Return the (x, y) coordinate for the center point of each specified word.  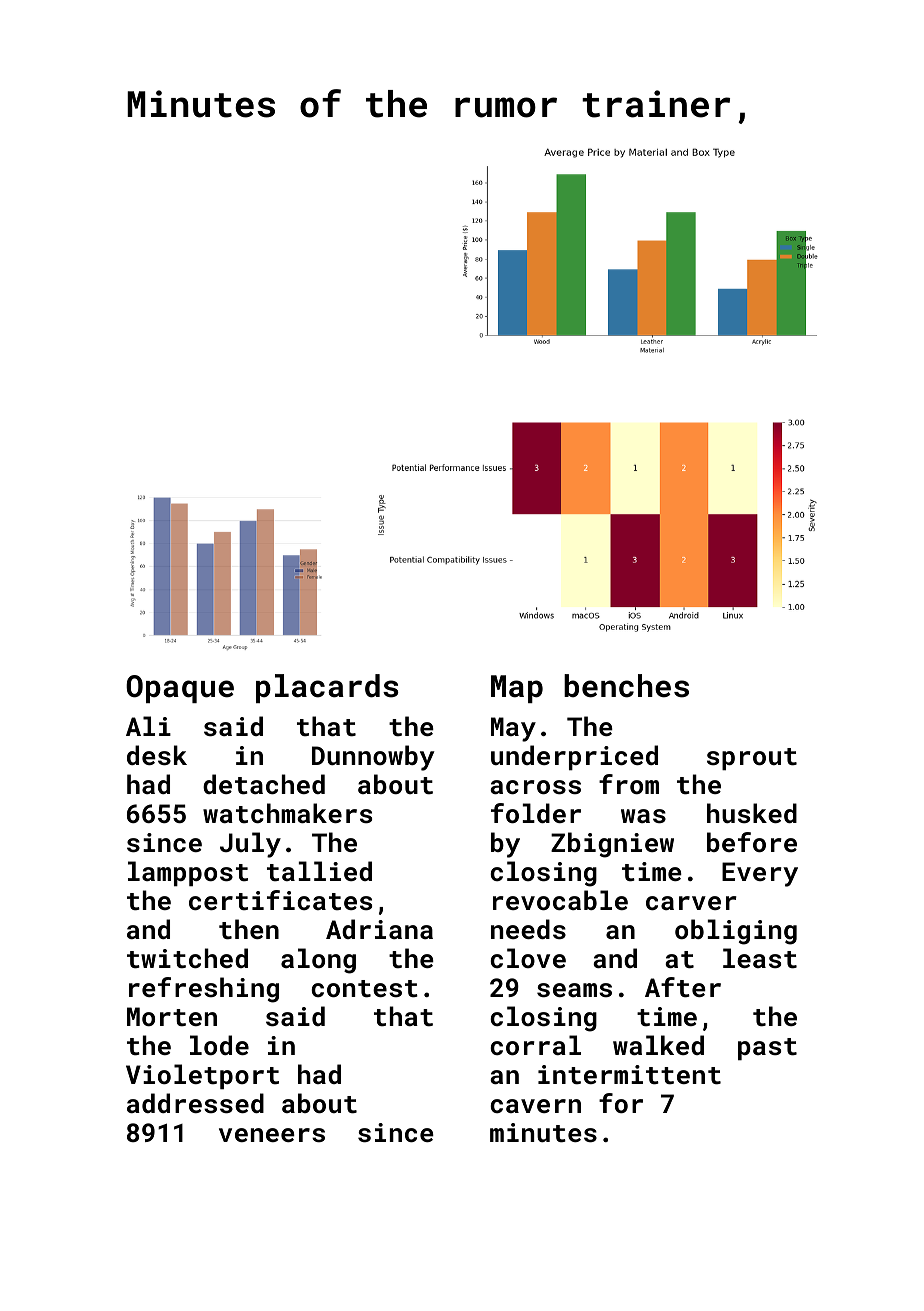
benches (626, 686)
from (629, 784)
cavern (535, 1106)
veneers (272, 1135)
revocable (560, 900)
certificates (280, 900)
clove (528, 958)
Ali (148, 726)
